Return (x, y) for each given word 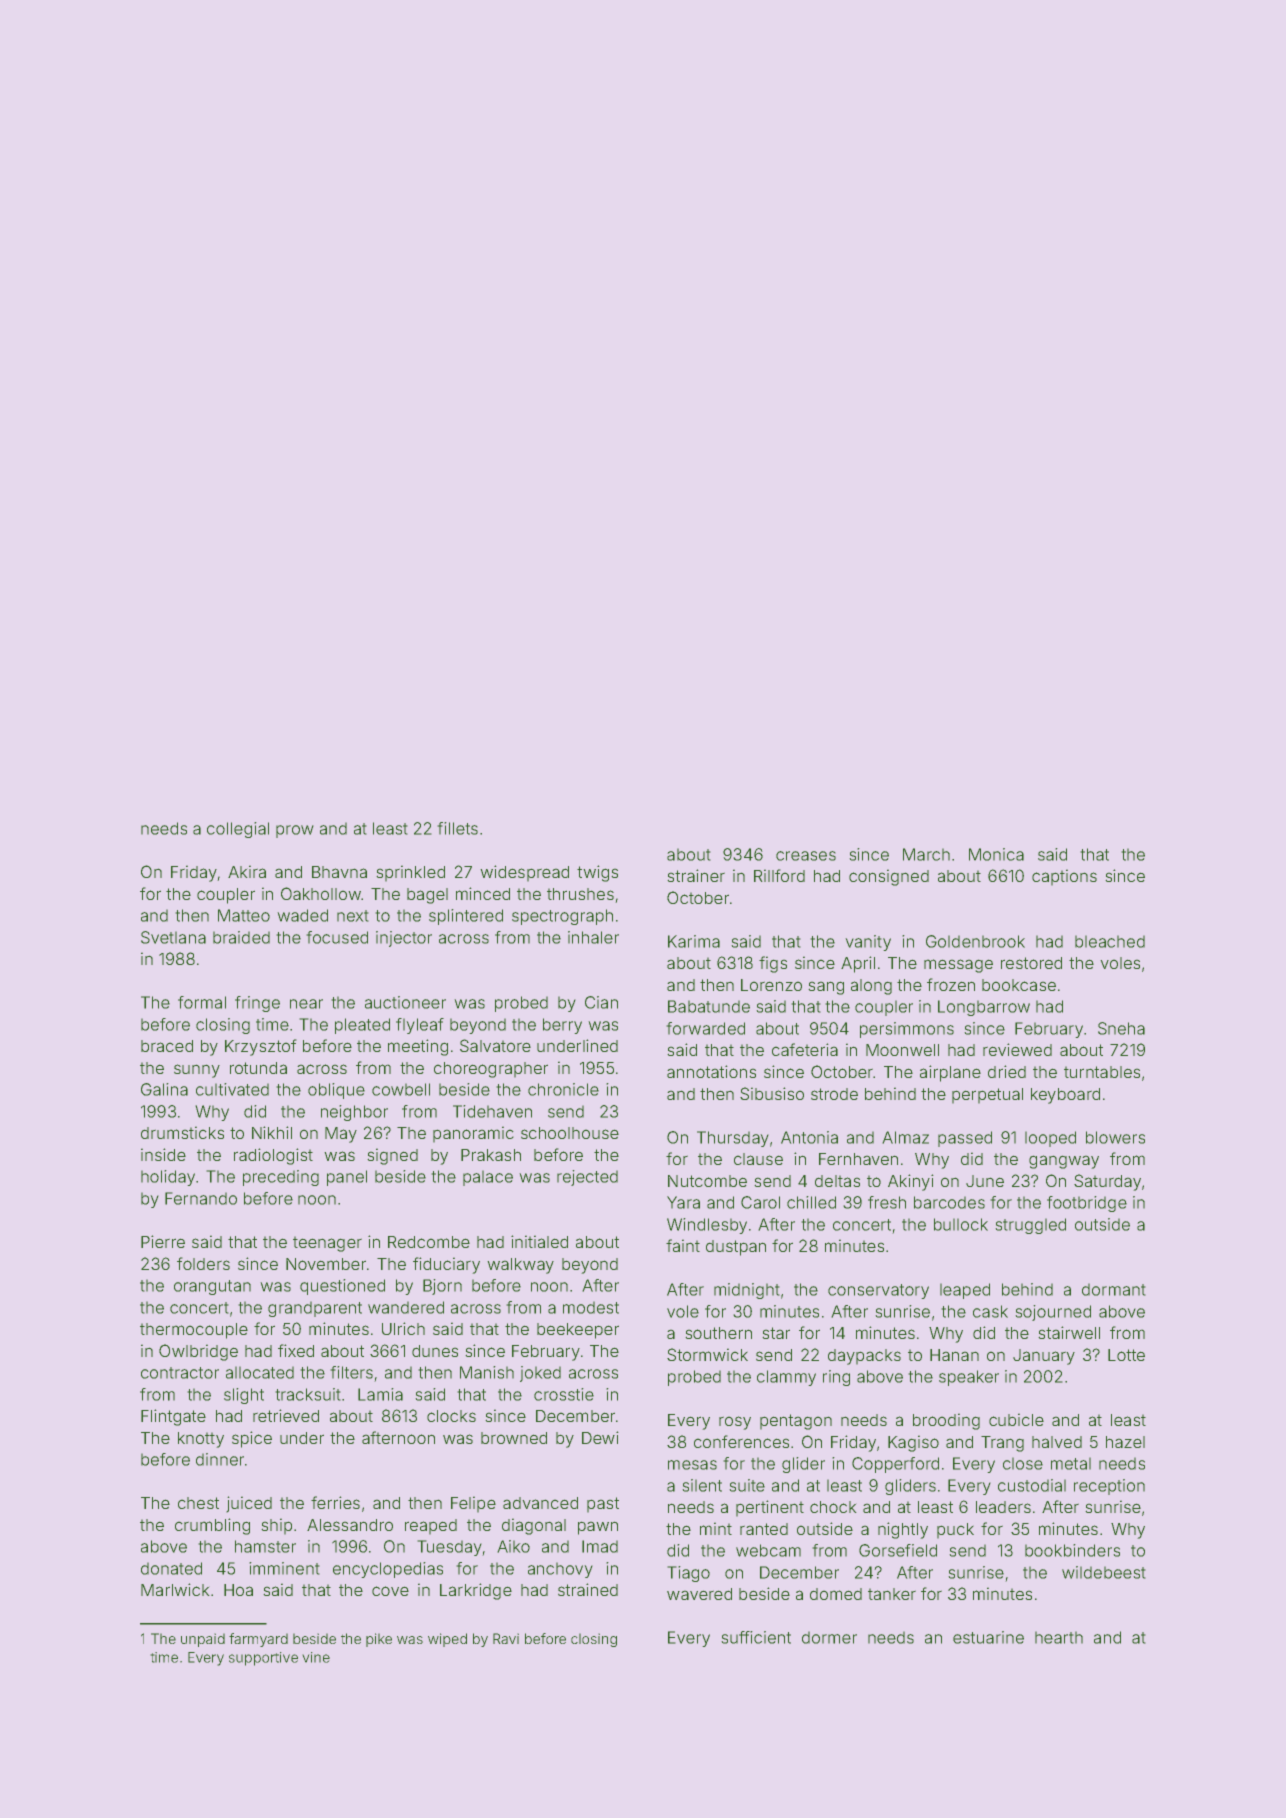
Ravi (506, 1638)
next (353, 916)
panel (347, 1178)
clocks (451, 1416)
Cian (601, 1002)
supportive (263, 1659)
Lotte (1126, 1355)
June (985, 1181)
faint (683, 1245)
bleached (1110, 941)
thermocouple (194, 1331)
